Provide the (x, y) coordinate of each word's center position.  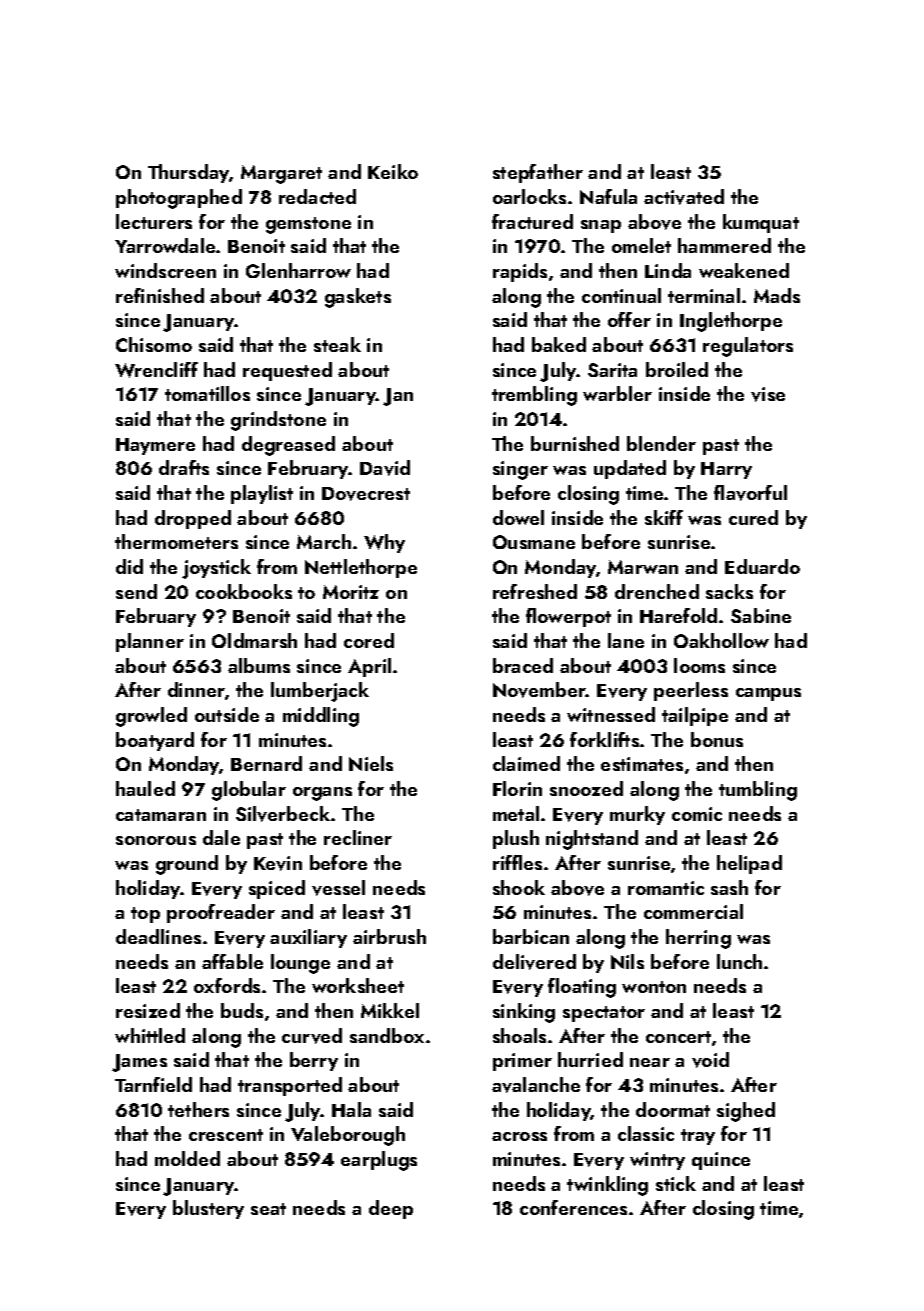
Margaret (281, 174)
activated (684, 197)
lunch (739, 961)
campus (768, 694)
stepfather (538, 173)
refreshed (535, 591)
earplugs (379, 1161)
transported (290, 1086)
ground (187, 865)
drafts (184, 467)
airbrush (389, 936)
